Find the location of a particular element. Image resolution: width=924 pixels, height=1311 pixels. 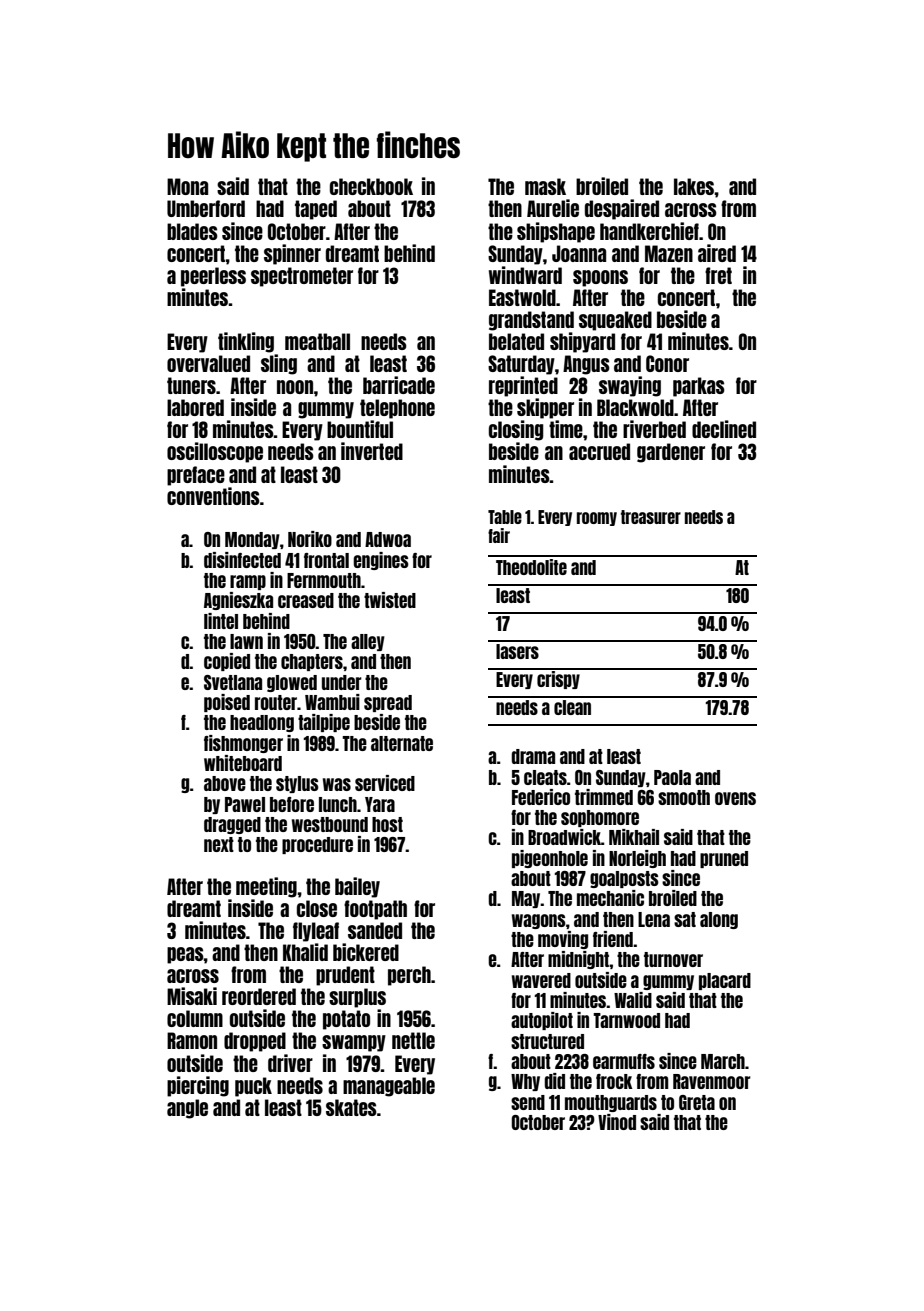

riverbed is located at coordinates (654, 429).
